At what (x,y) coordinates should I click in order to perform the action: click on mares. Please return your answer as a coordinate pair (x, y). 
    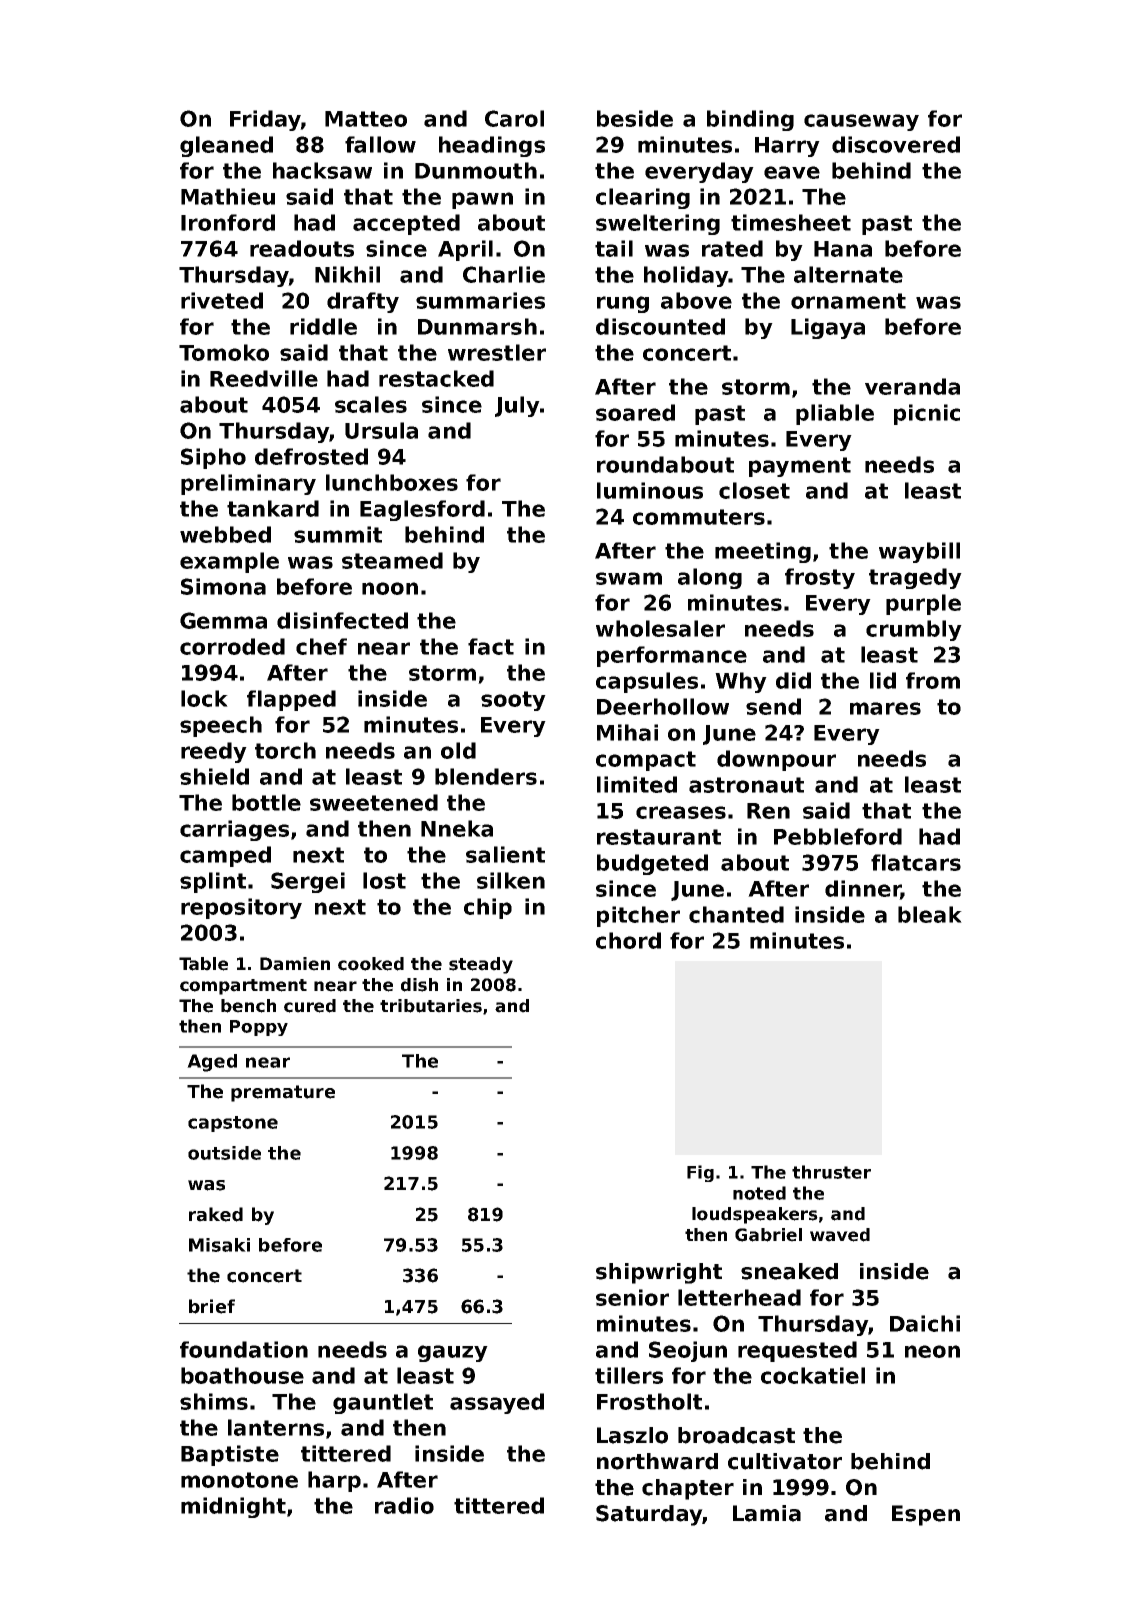
    Looking at the image, I should click on (885, 708).
